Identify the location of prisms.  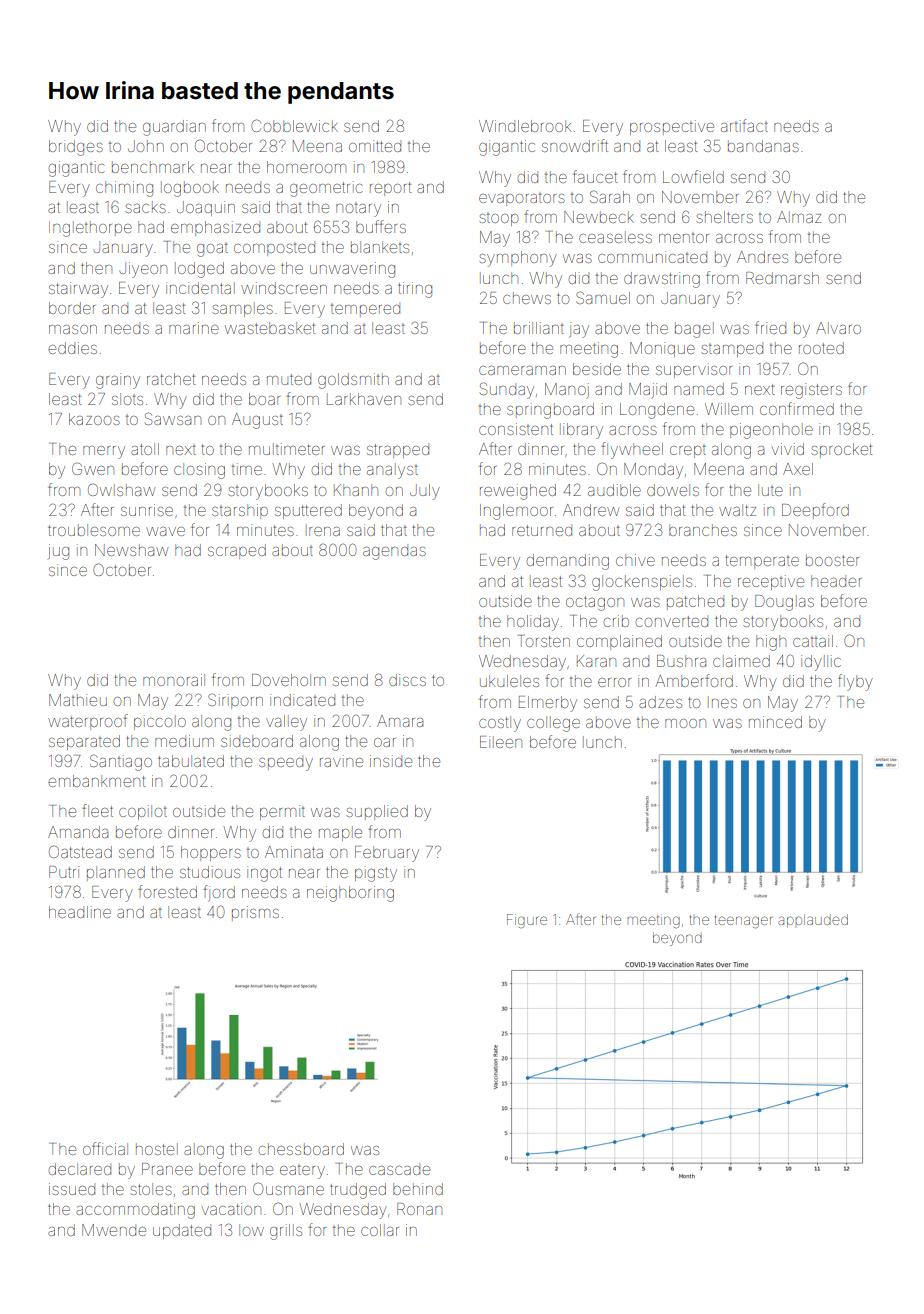
(255, 913).
